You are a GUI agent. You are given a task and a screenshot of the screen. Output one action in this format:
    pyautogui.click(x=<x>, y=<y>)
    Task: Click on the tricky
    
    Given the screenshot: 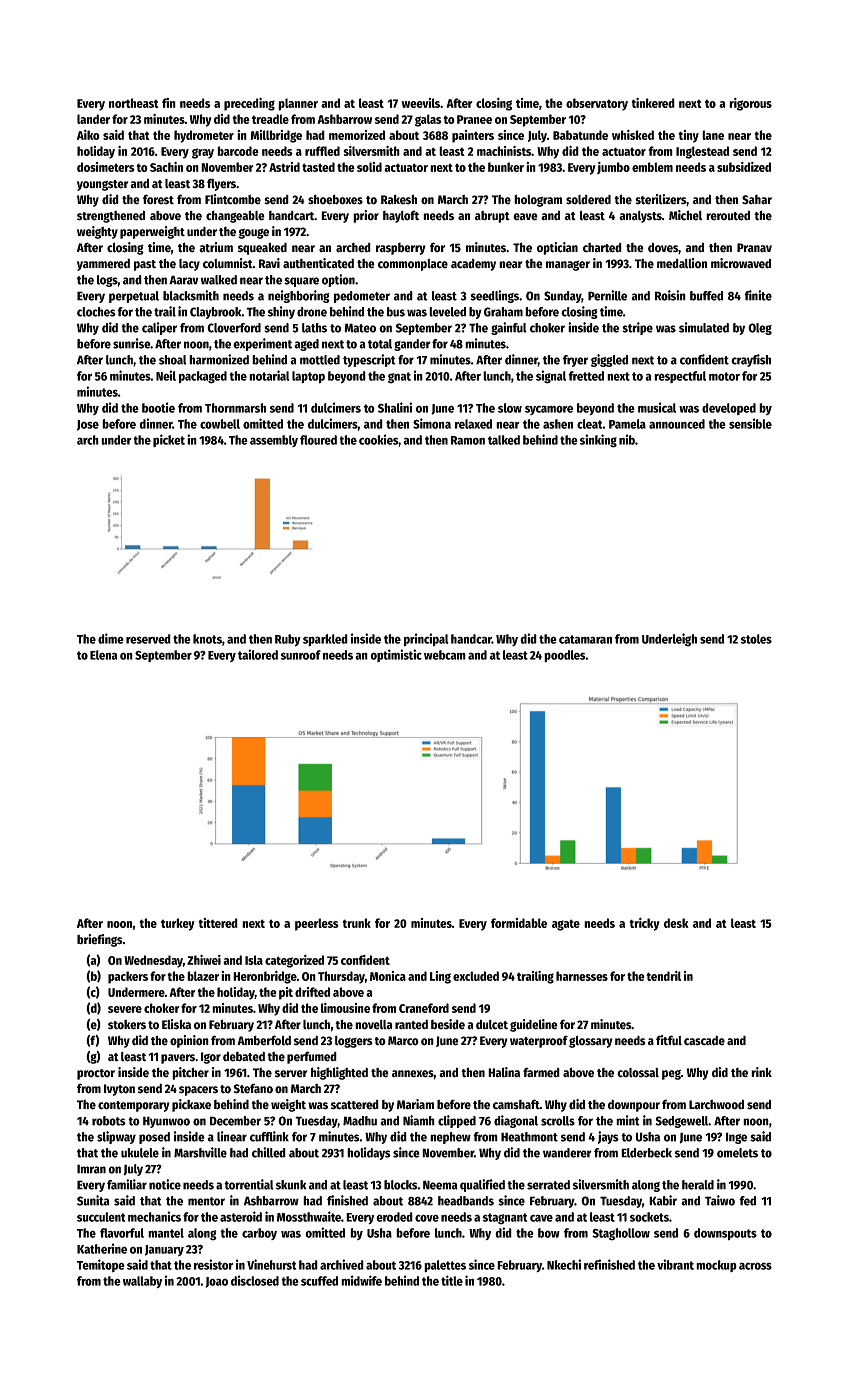 What is the action you would take?
    pyautogui.click(x=645, y=924)
